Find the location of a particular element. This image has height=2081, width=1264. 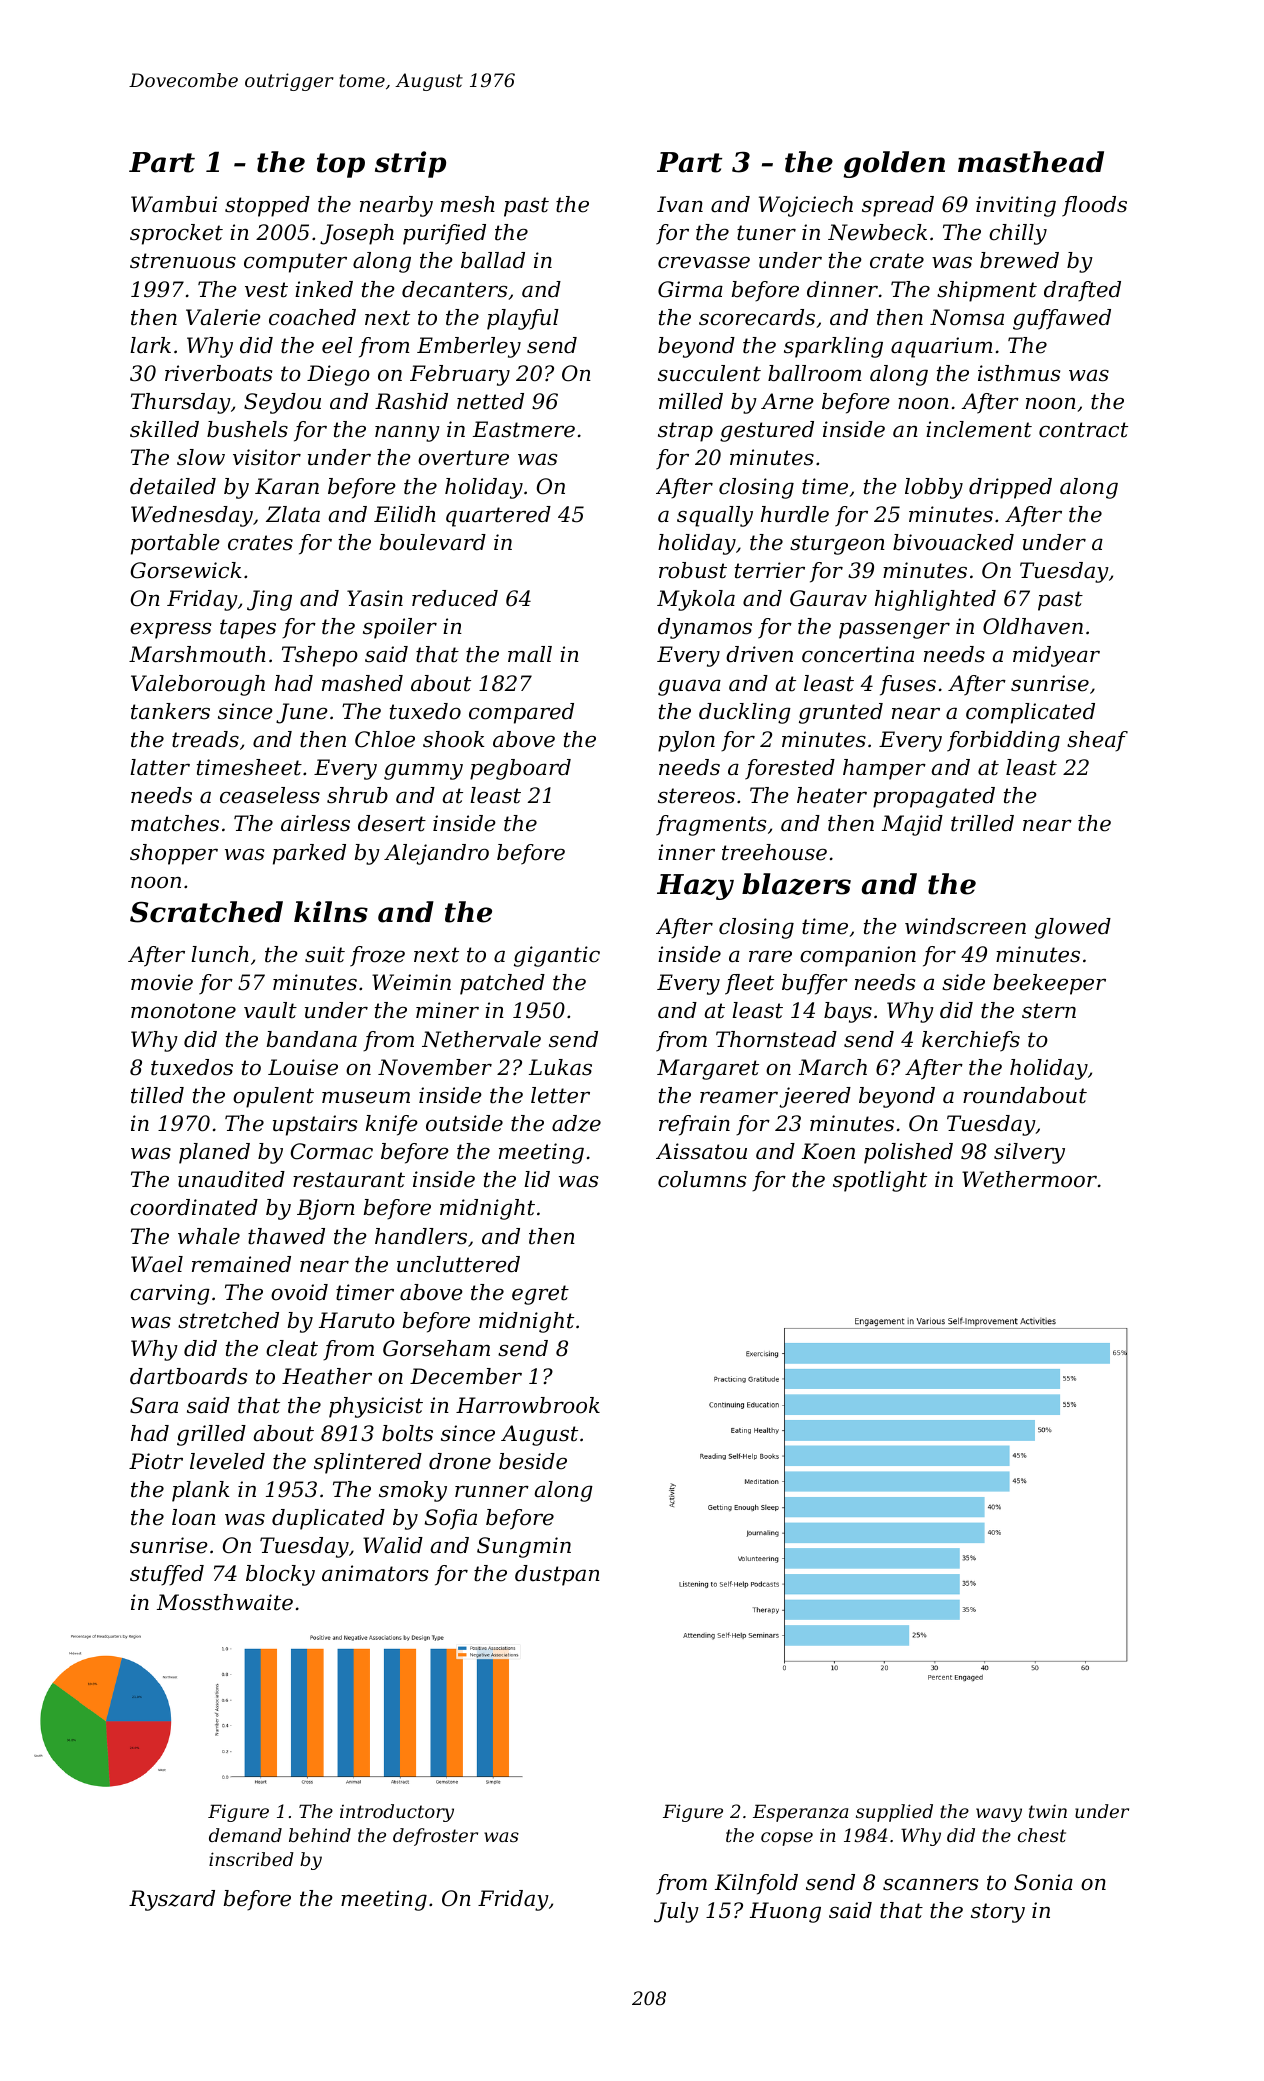

masthead is located at coordinates (1031, 162).
